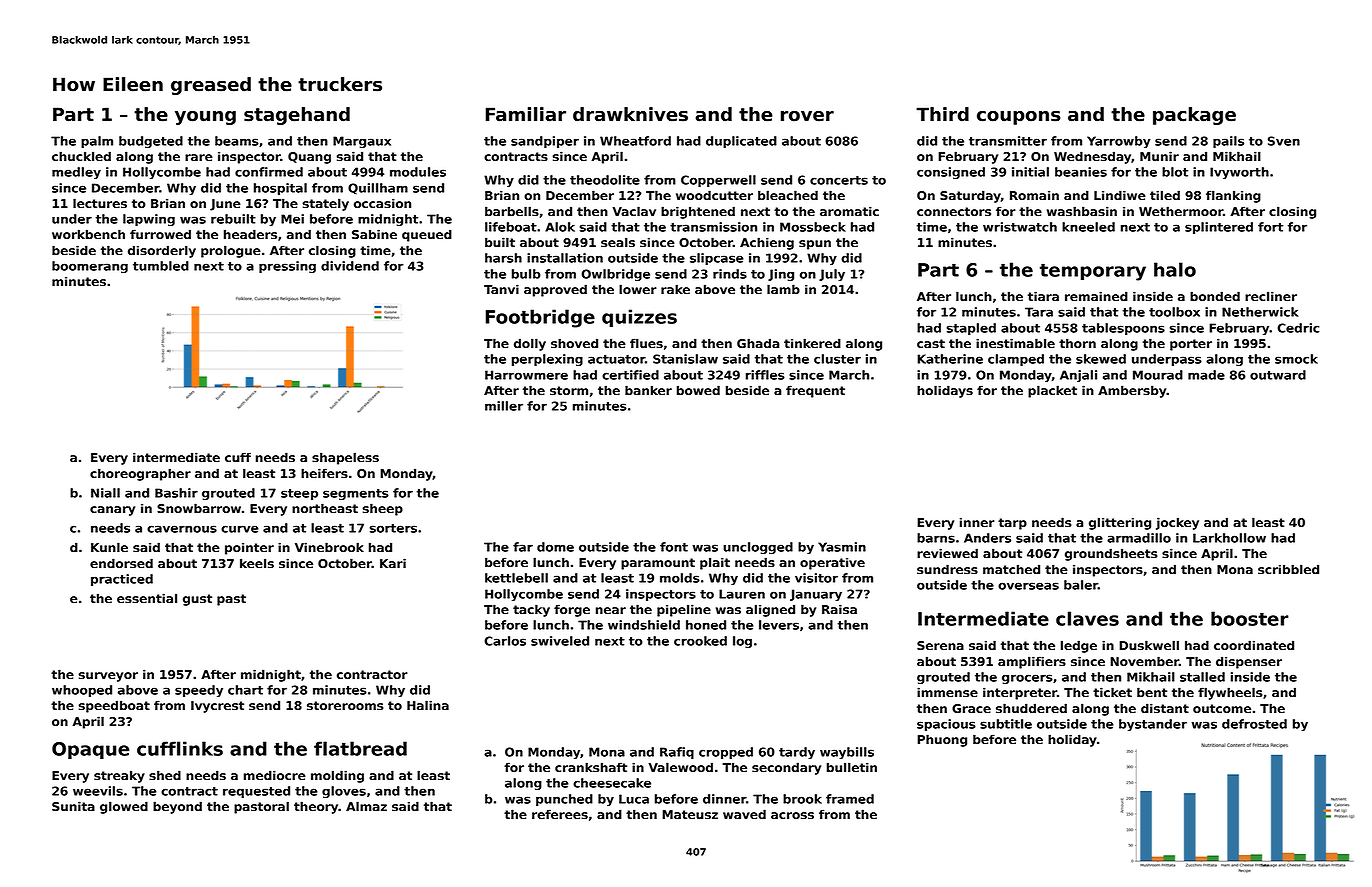  I want to click on drawknives, so click(630, 114).
